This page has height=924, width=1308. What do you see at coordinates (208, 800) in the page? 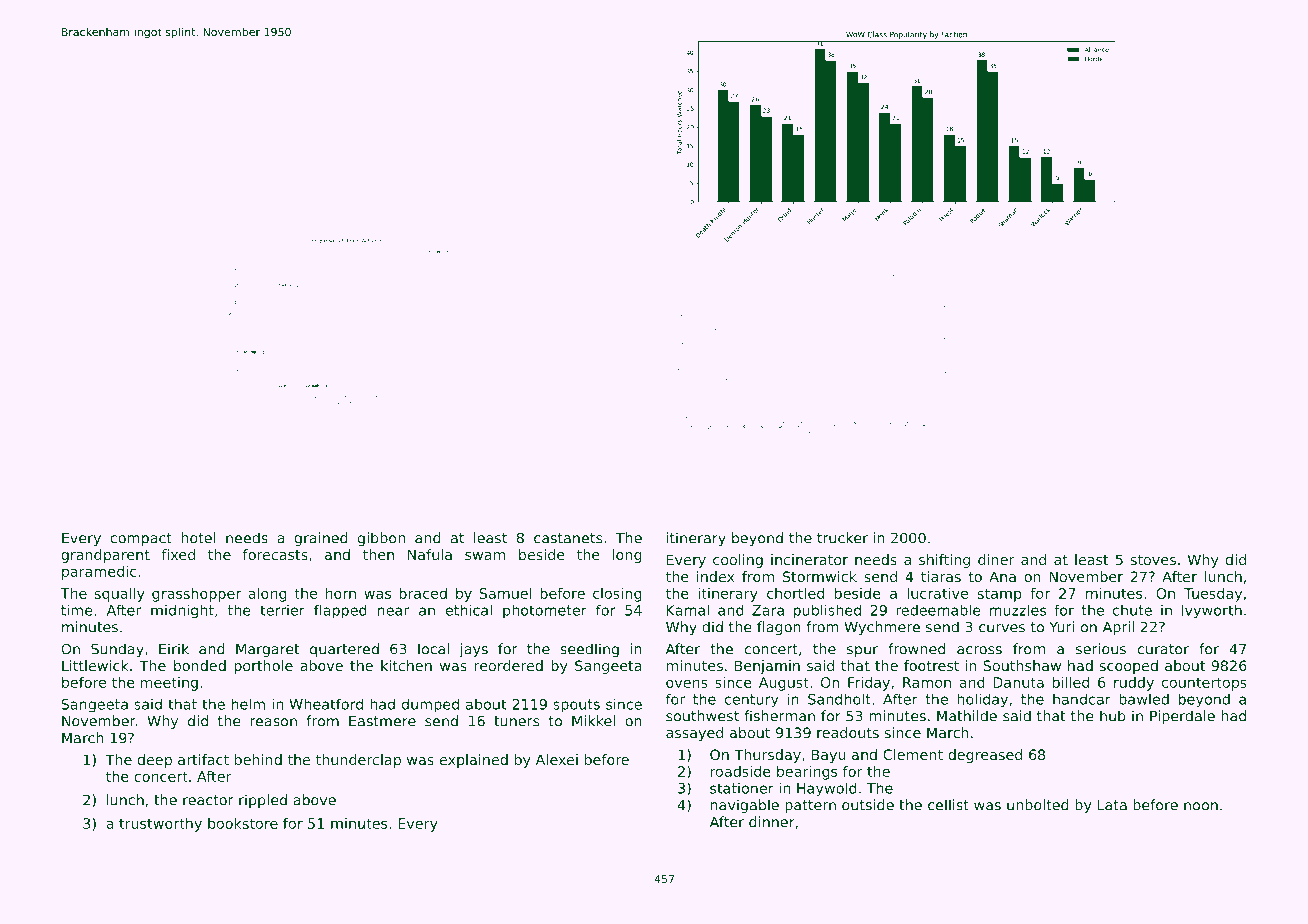
I see `reactor` at bounding box center [208, 800].
